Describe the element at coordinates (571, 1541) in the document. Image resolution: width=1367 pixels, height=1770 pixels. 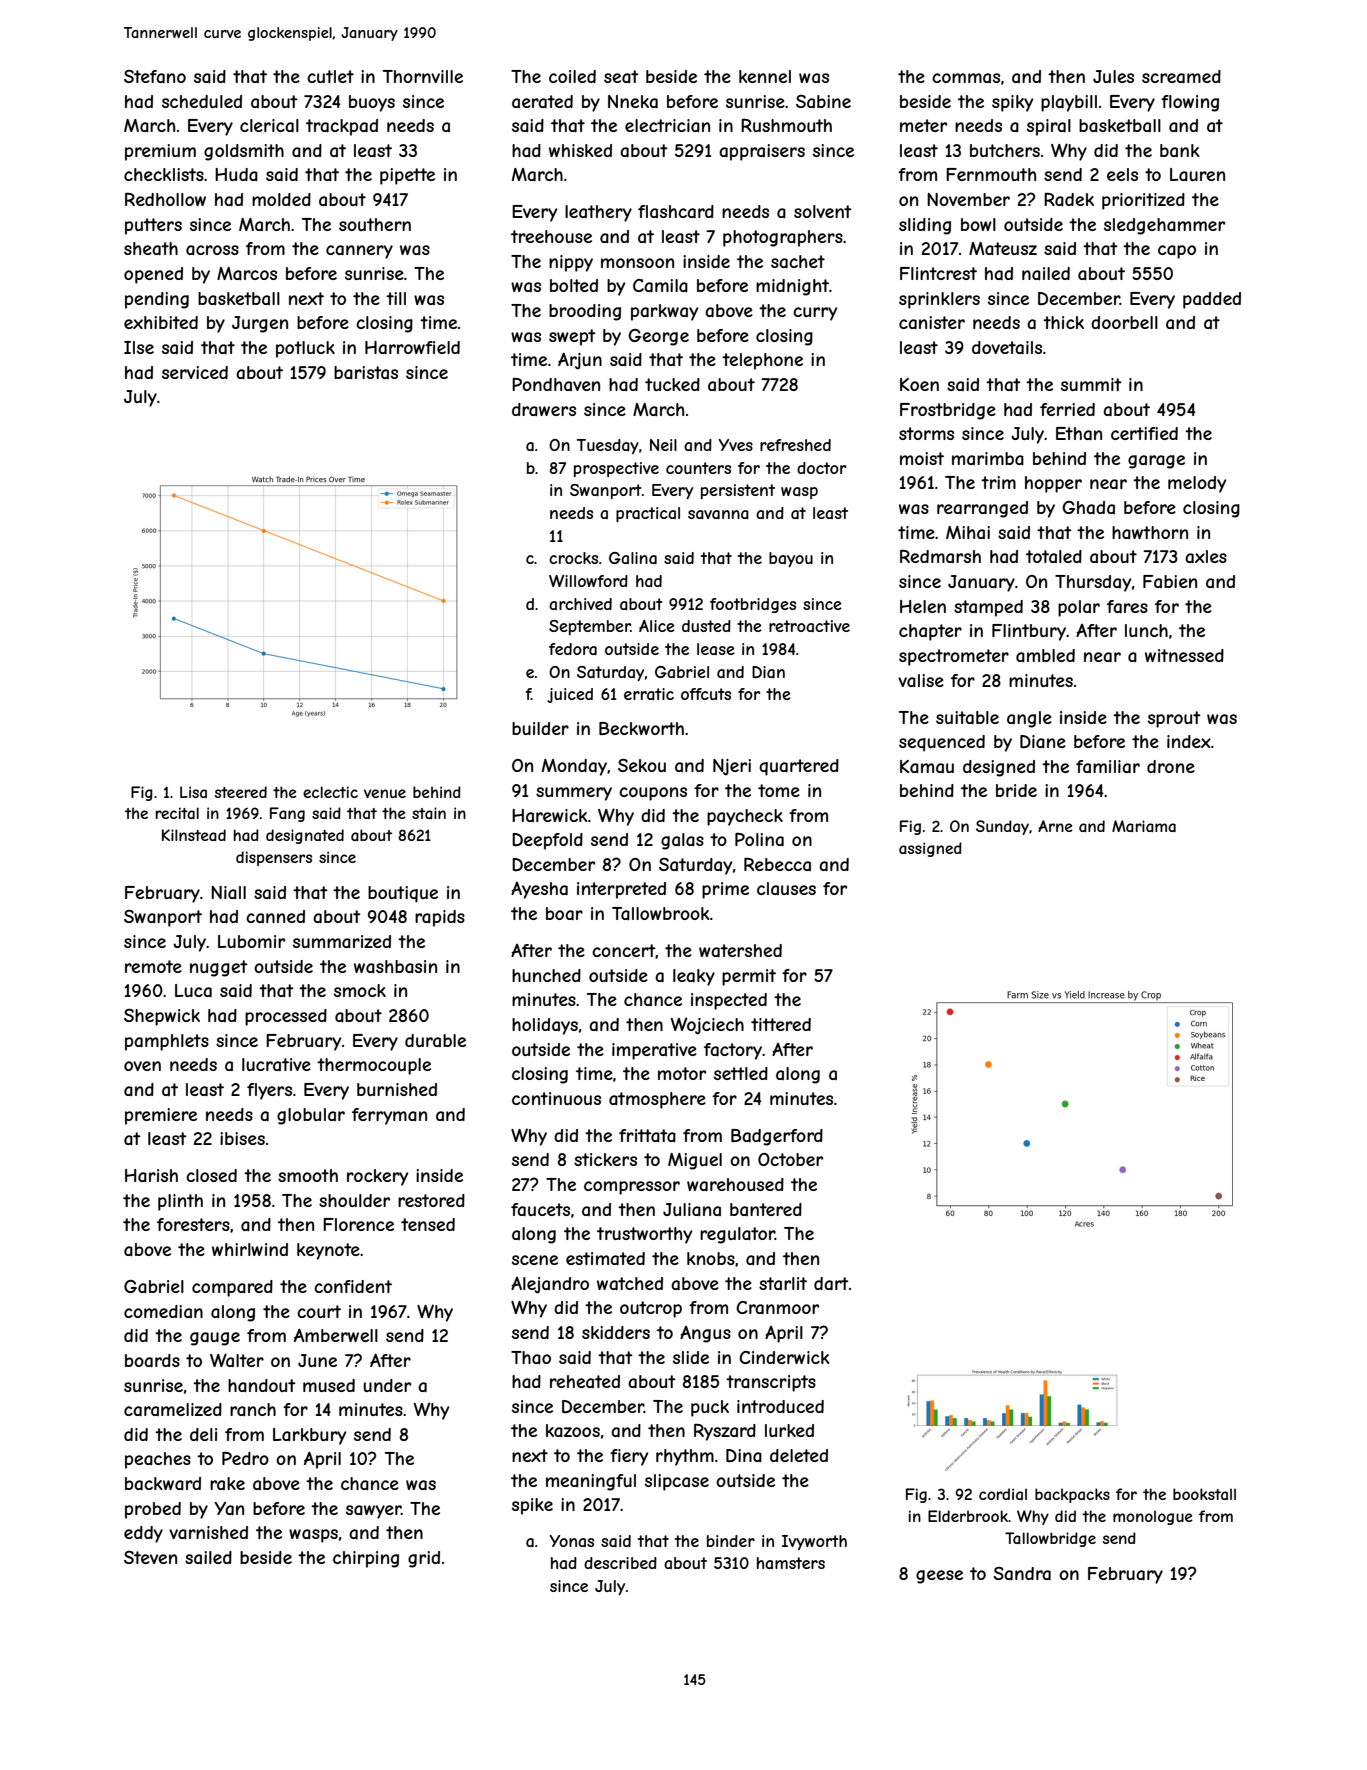
I see `Yonas` at that location.
